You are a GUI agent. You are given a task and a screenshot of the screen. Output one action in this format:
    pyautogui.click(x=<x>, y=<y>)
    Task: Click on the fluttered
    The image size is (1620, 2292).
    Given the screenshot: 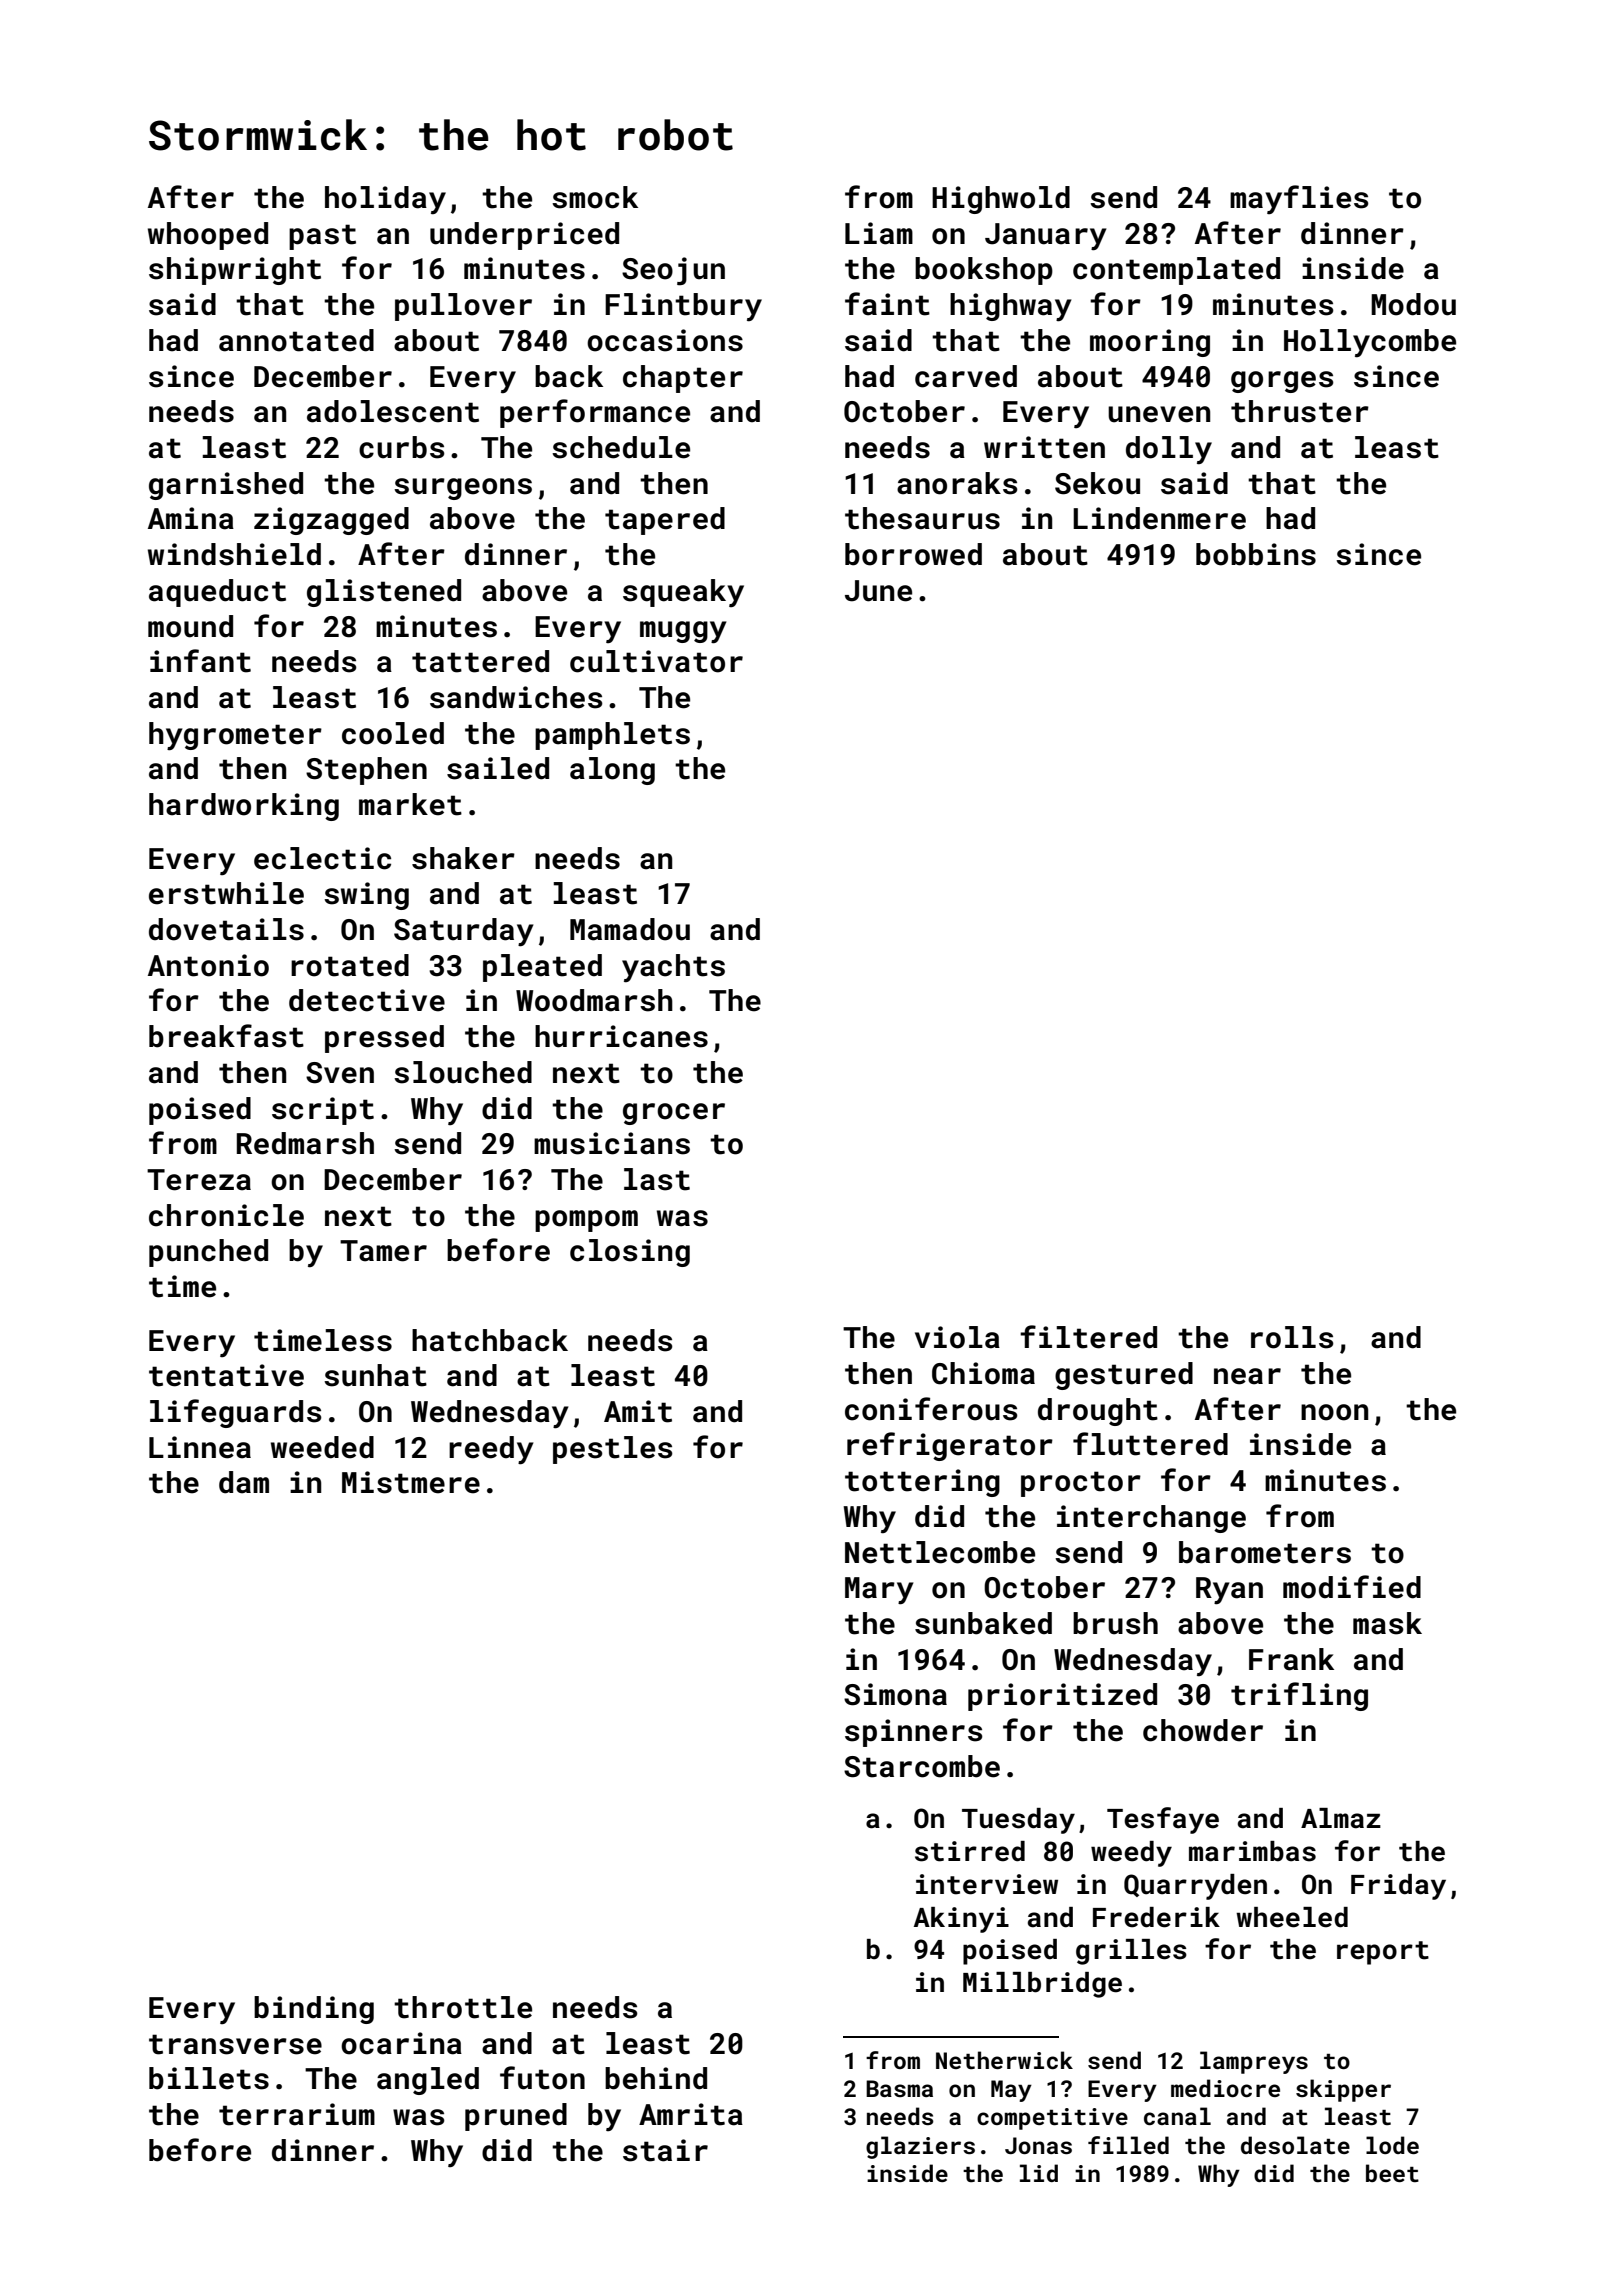 What is the action you would take?
    pyautogui.click(x=1150, y=1444)
